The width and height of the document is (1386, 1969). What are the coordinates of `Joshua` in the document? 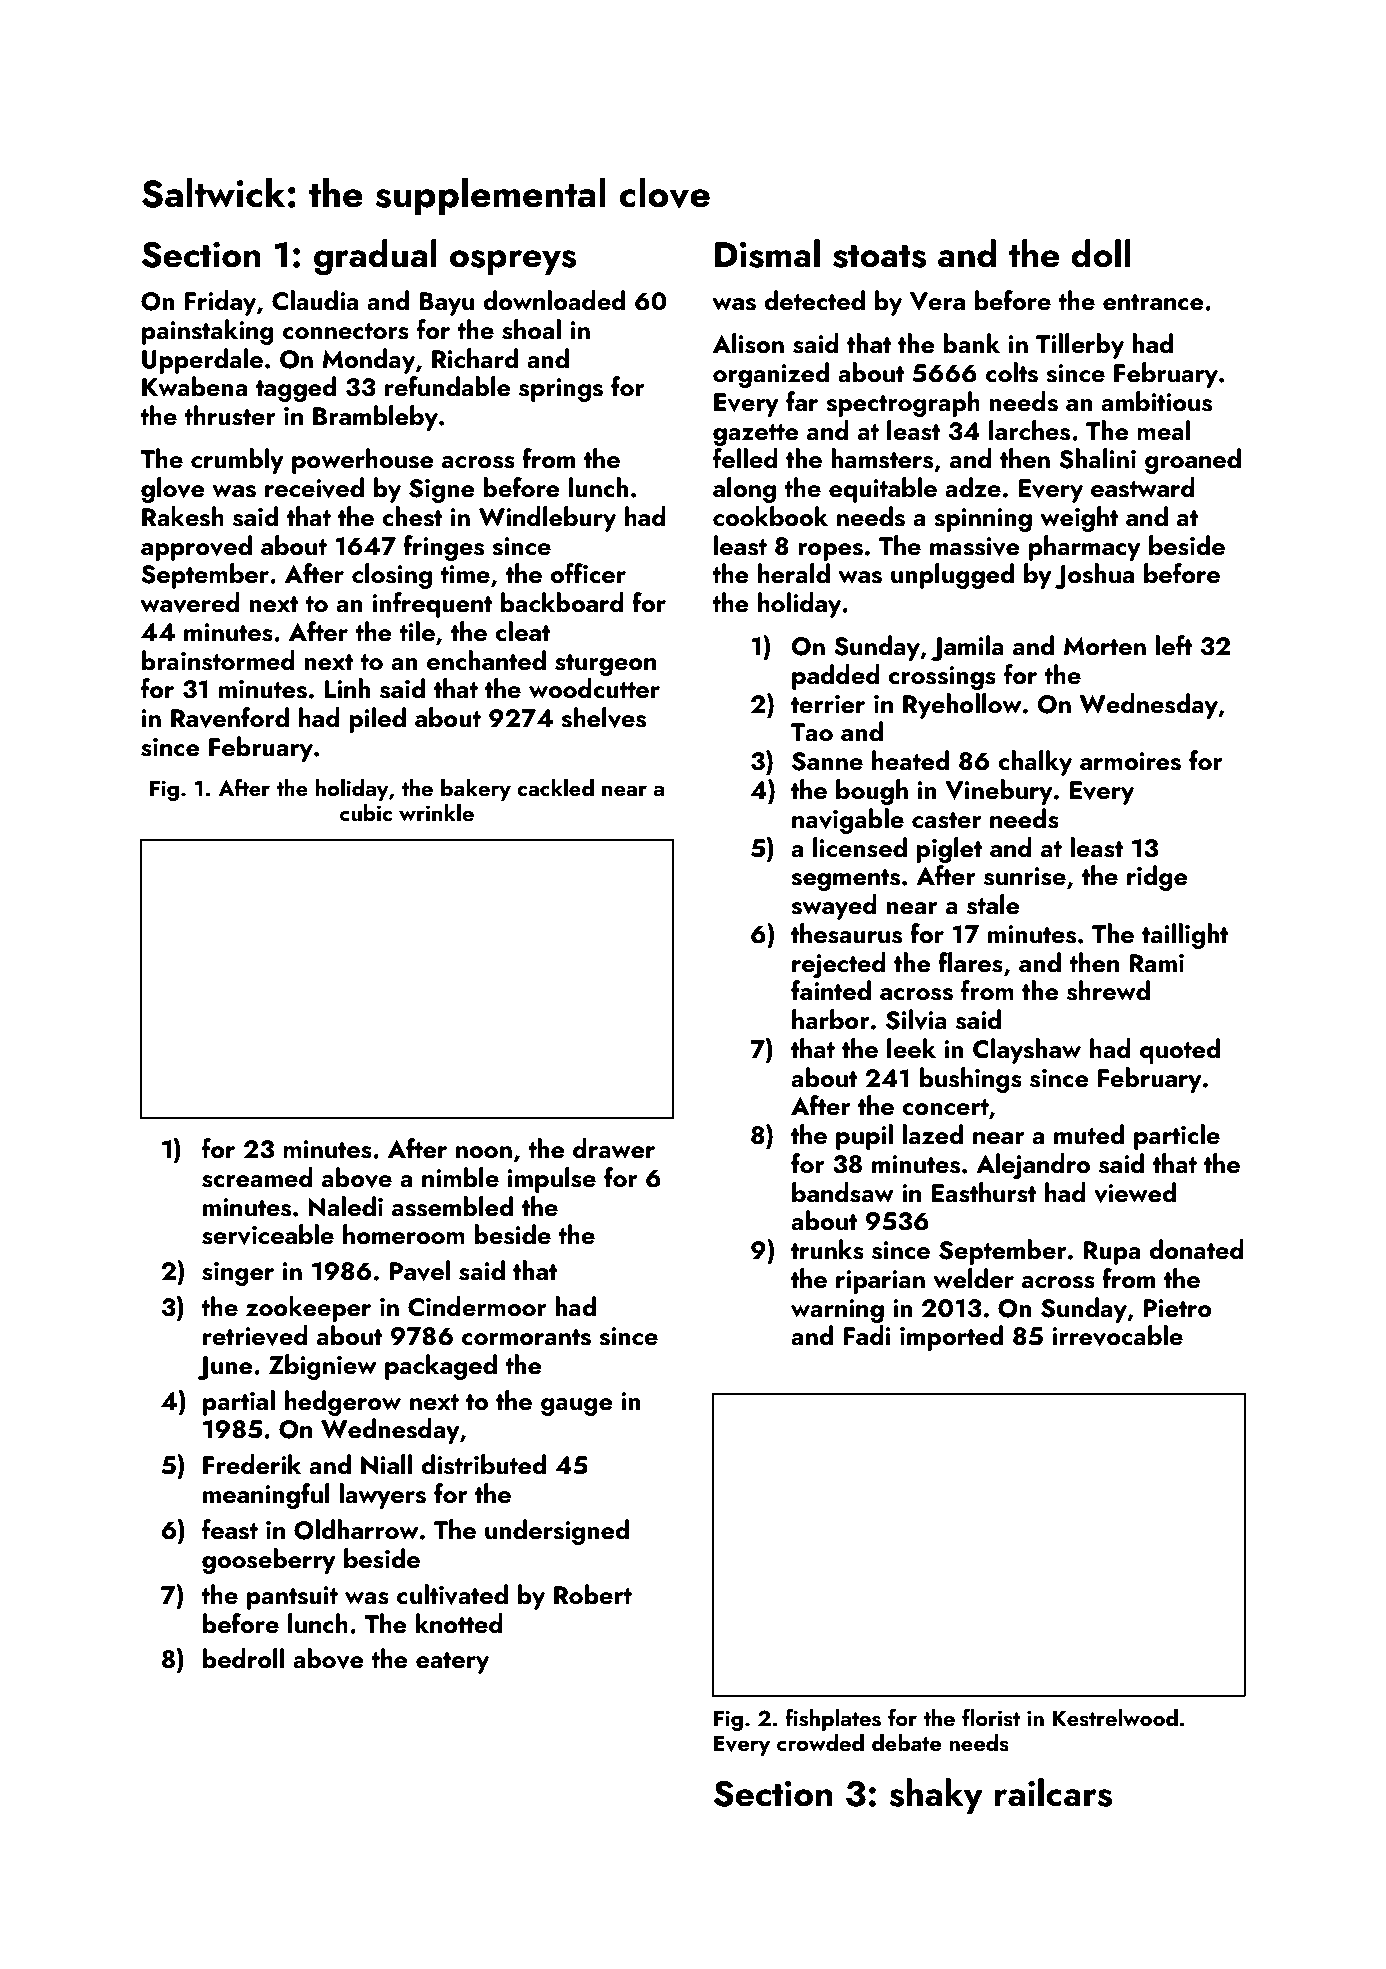 It's located at (1094, 576).
